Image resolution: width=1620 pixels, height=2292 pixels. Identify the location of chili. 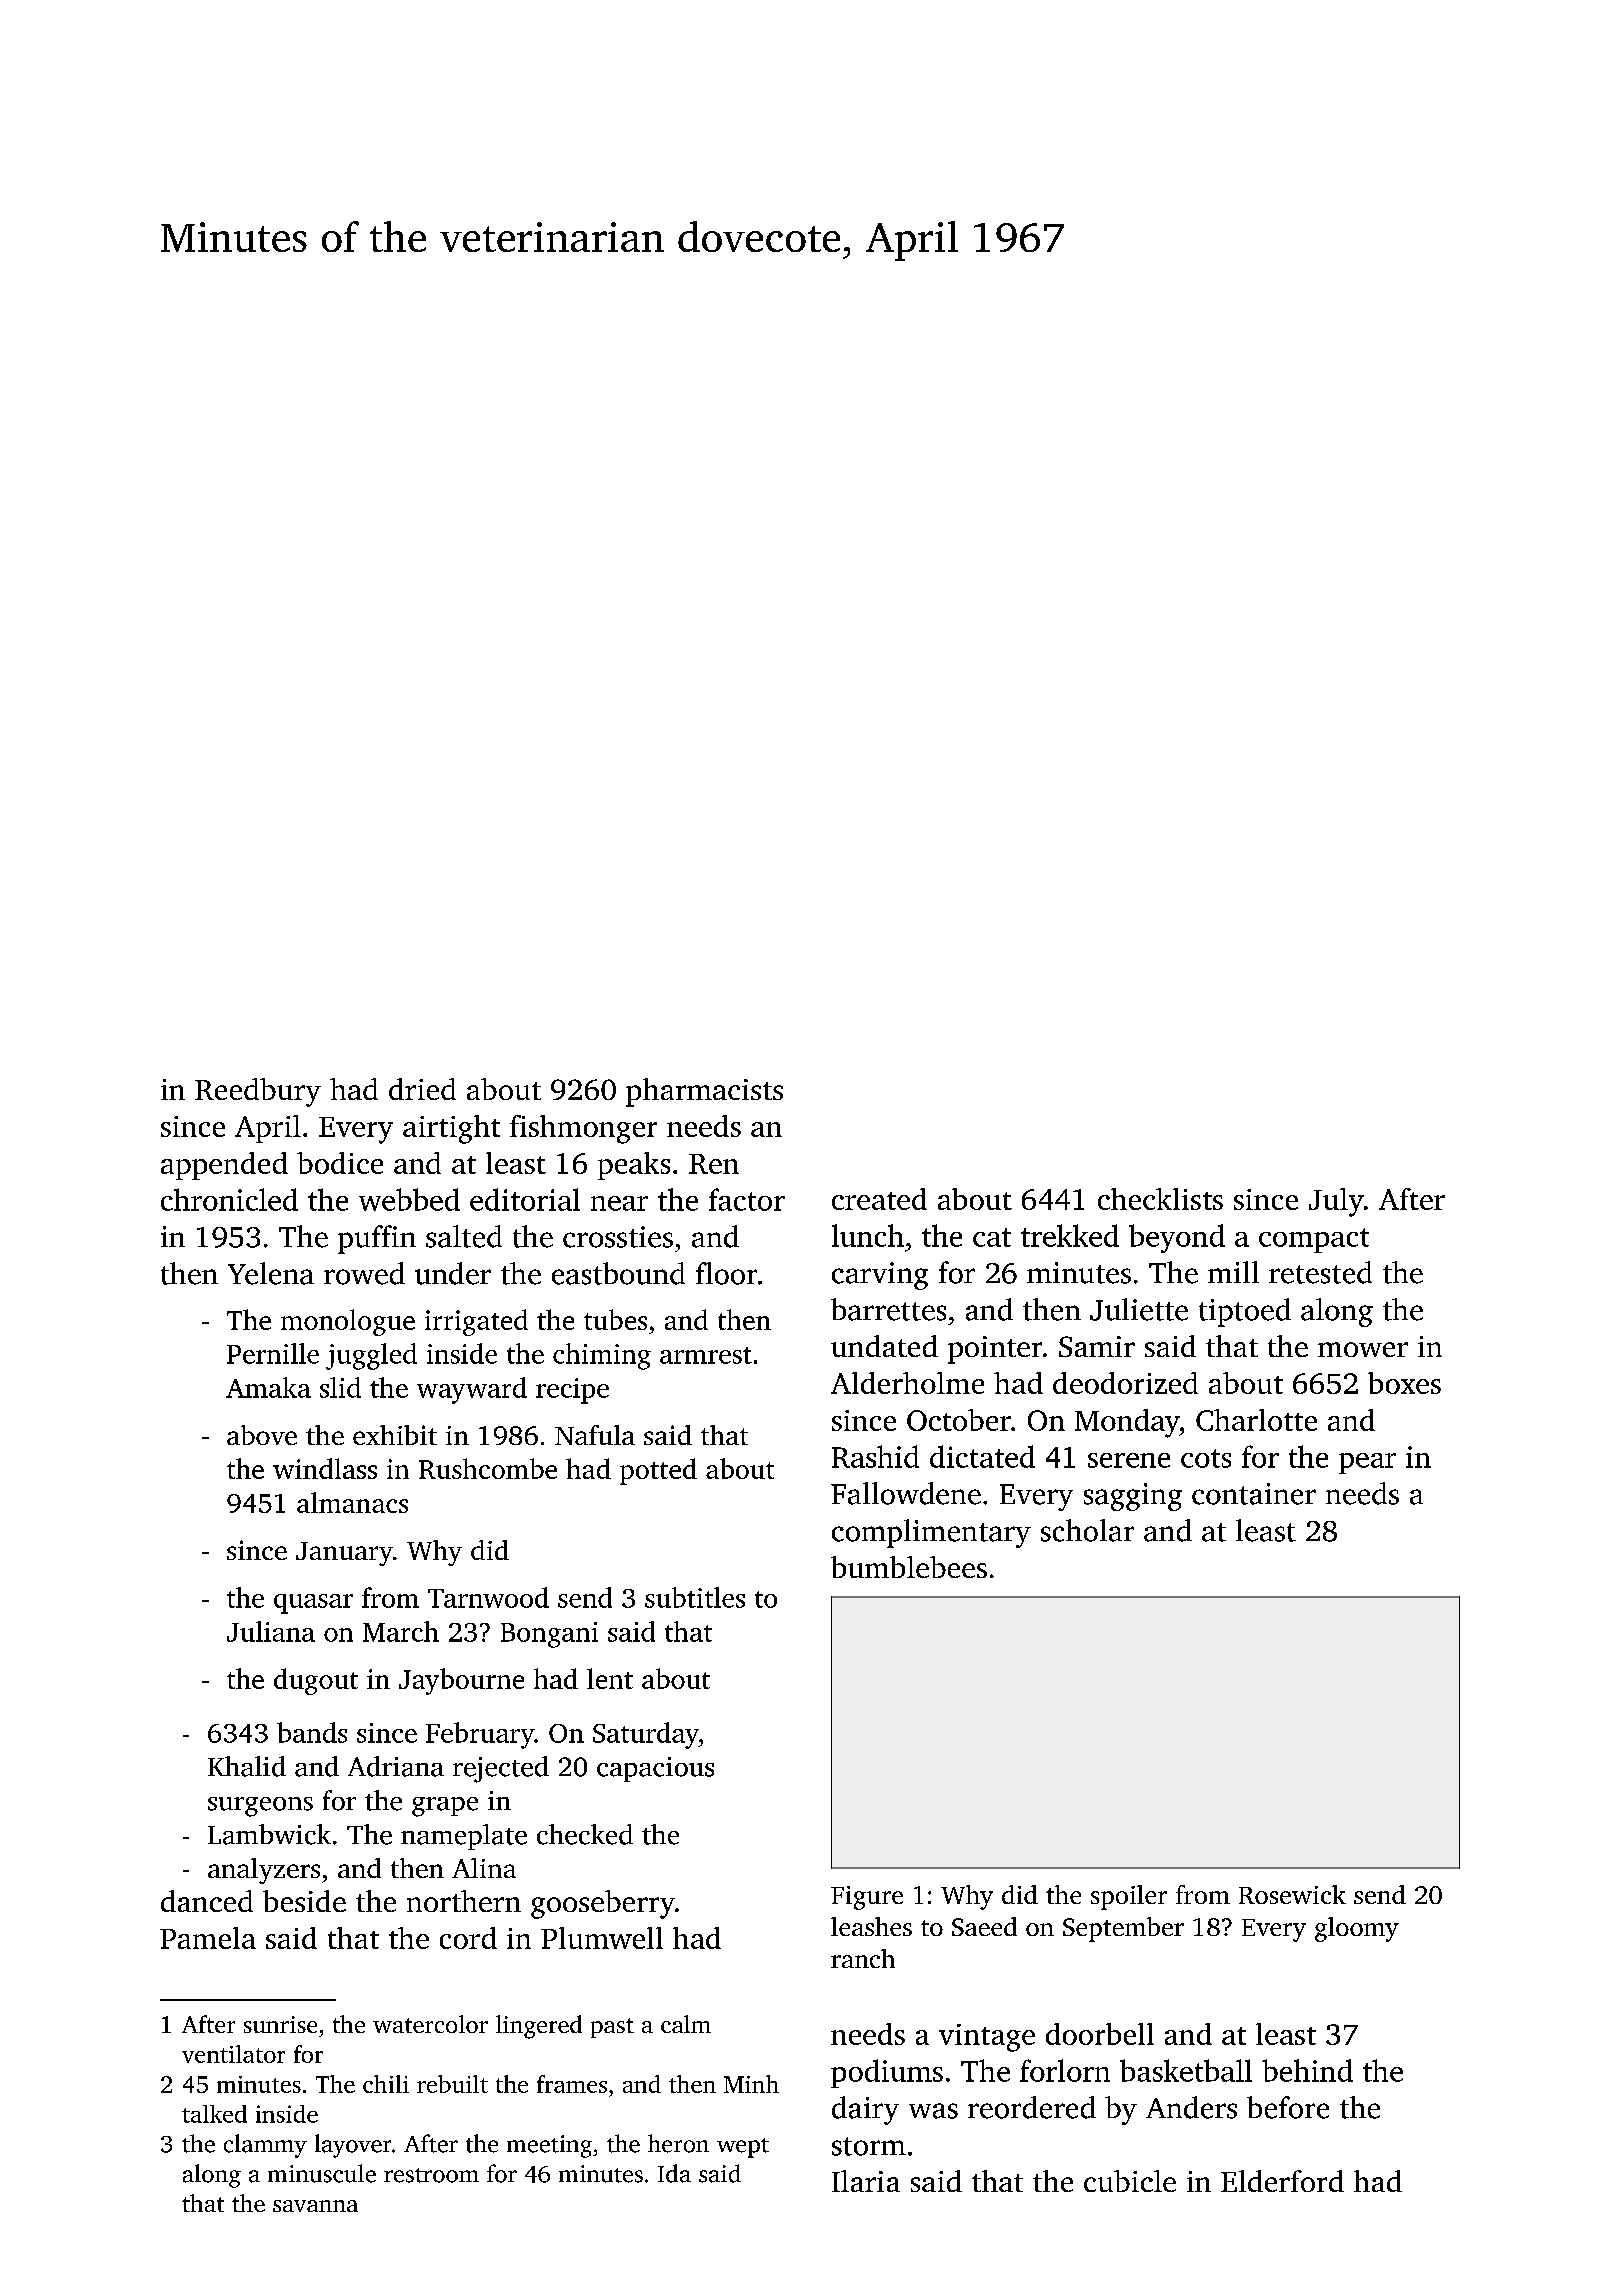
(386, 2084).
